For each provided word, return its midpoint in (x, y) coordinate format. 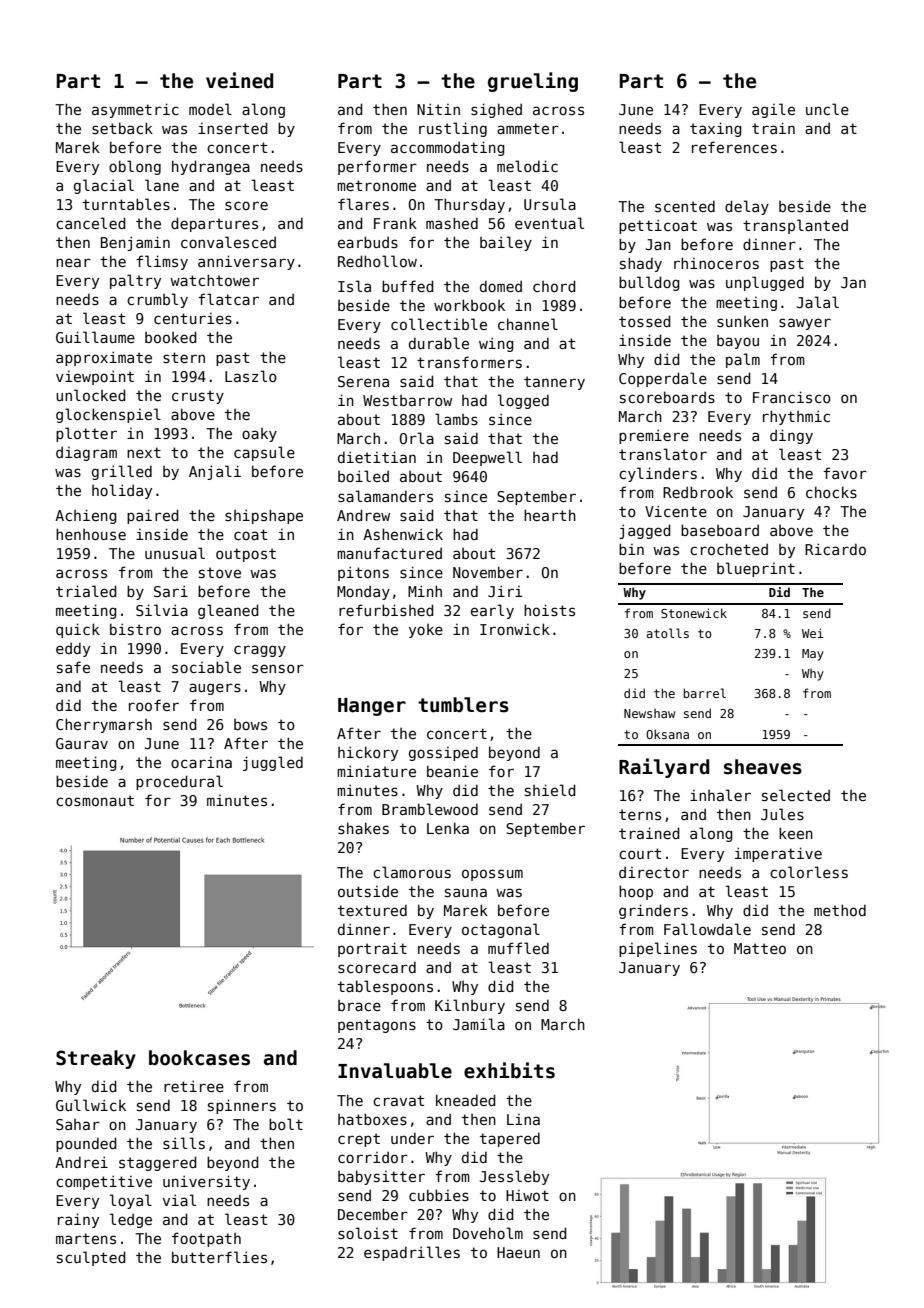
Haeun (518, 1252)
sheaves (763, 767)
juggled (273, 763)
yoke (426, 631)
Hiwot (527, 1195)
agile (773, 110)
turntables (126, 204)
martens (86, 1238)
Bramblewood (430, 809)
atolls (668, 633)
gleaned (228, 611)
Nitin (438, 109)
